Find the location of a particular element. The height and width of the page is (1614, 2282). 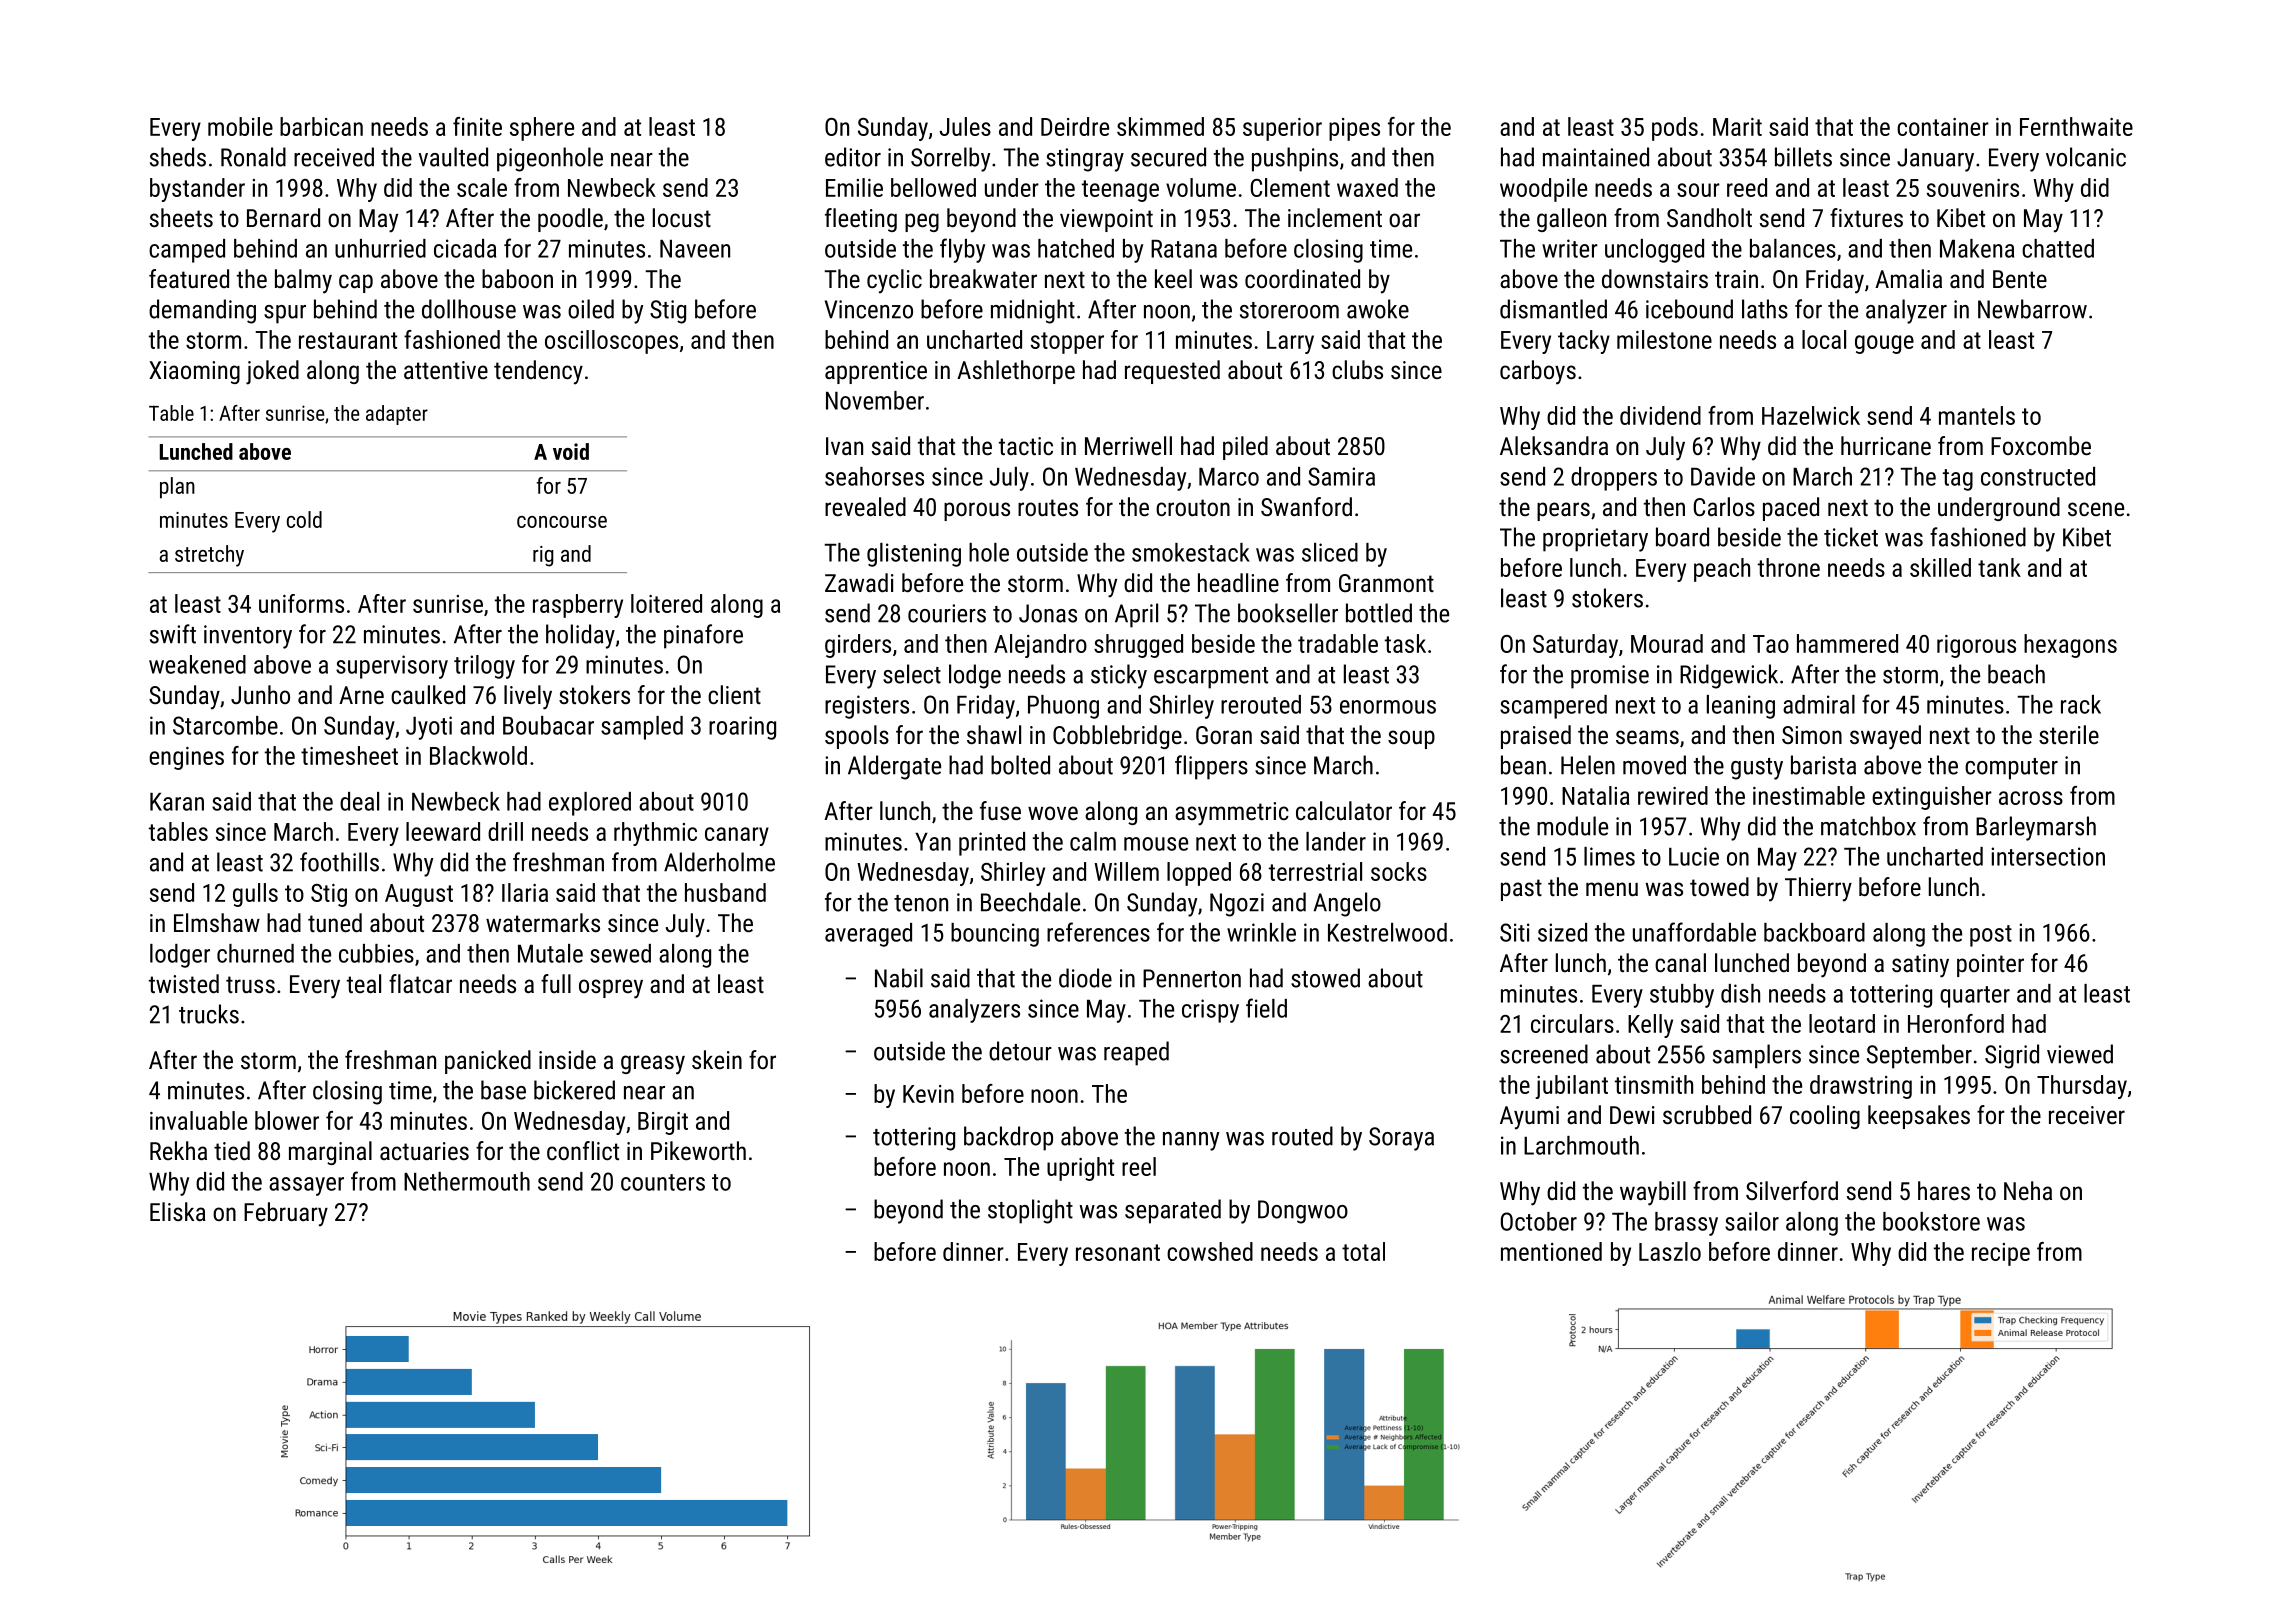

tag is located at coordinates (1958, 480).
